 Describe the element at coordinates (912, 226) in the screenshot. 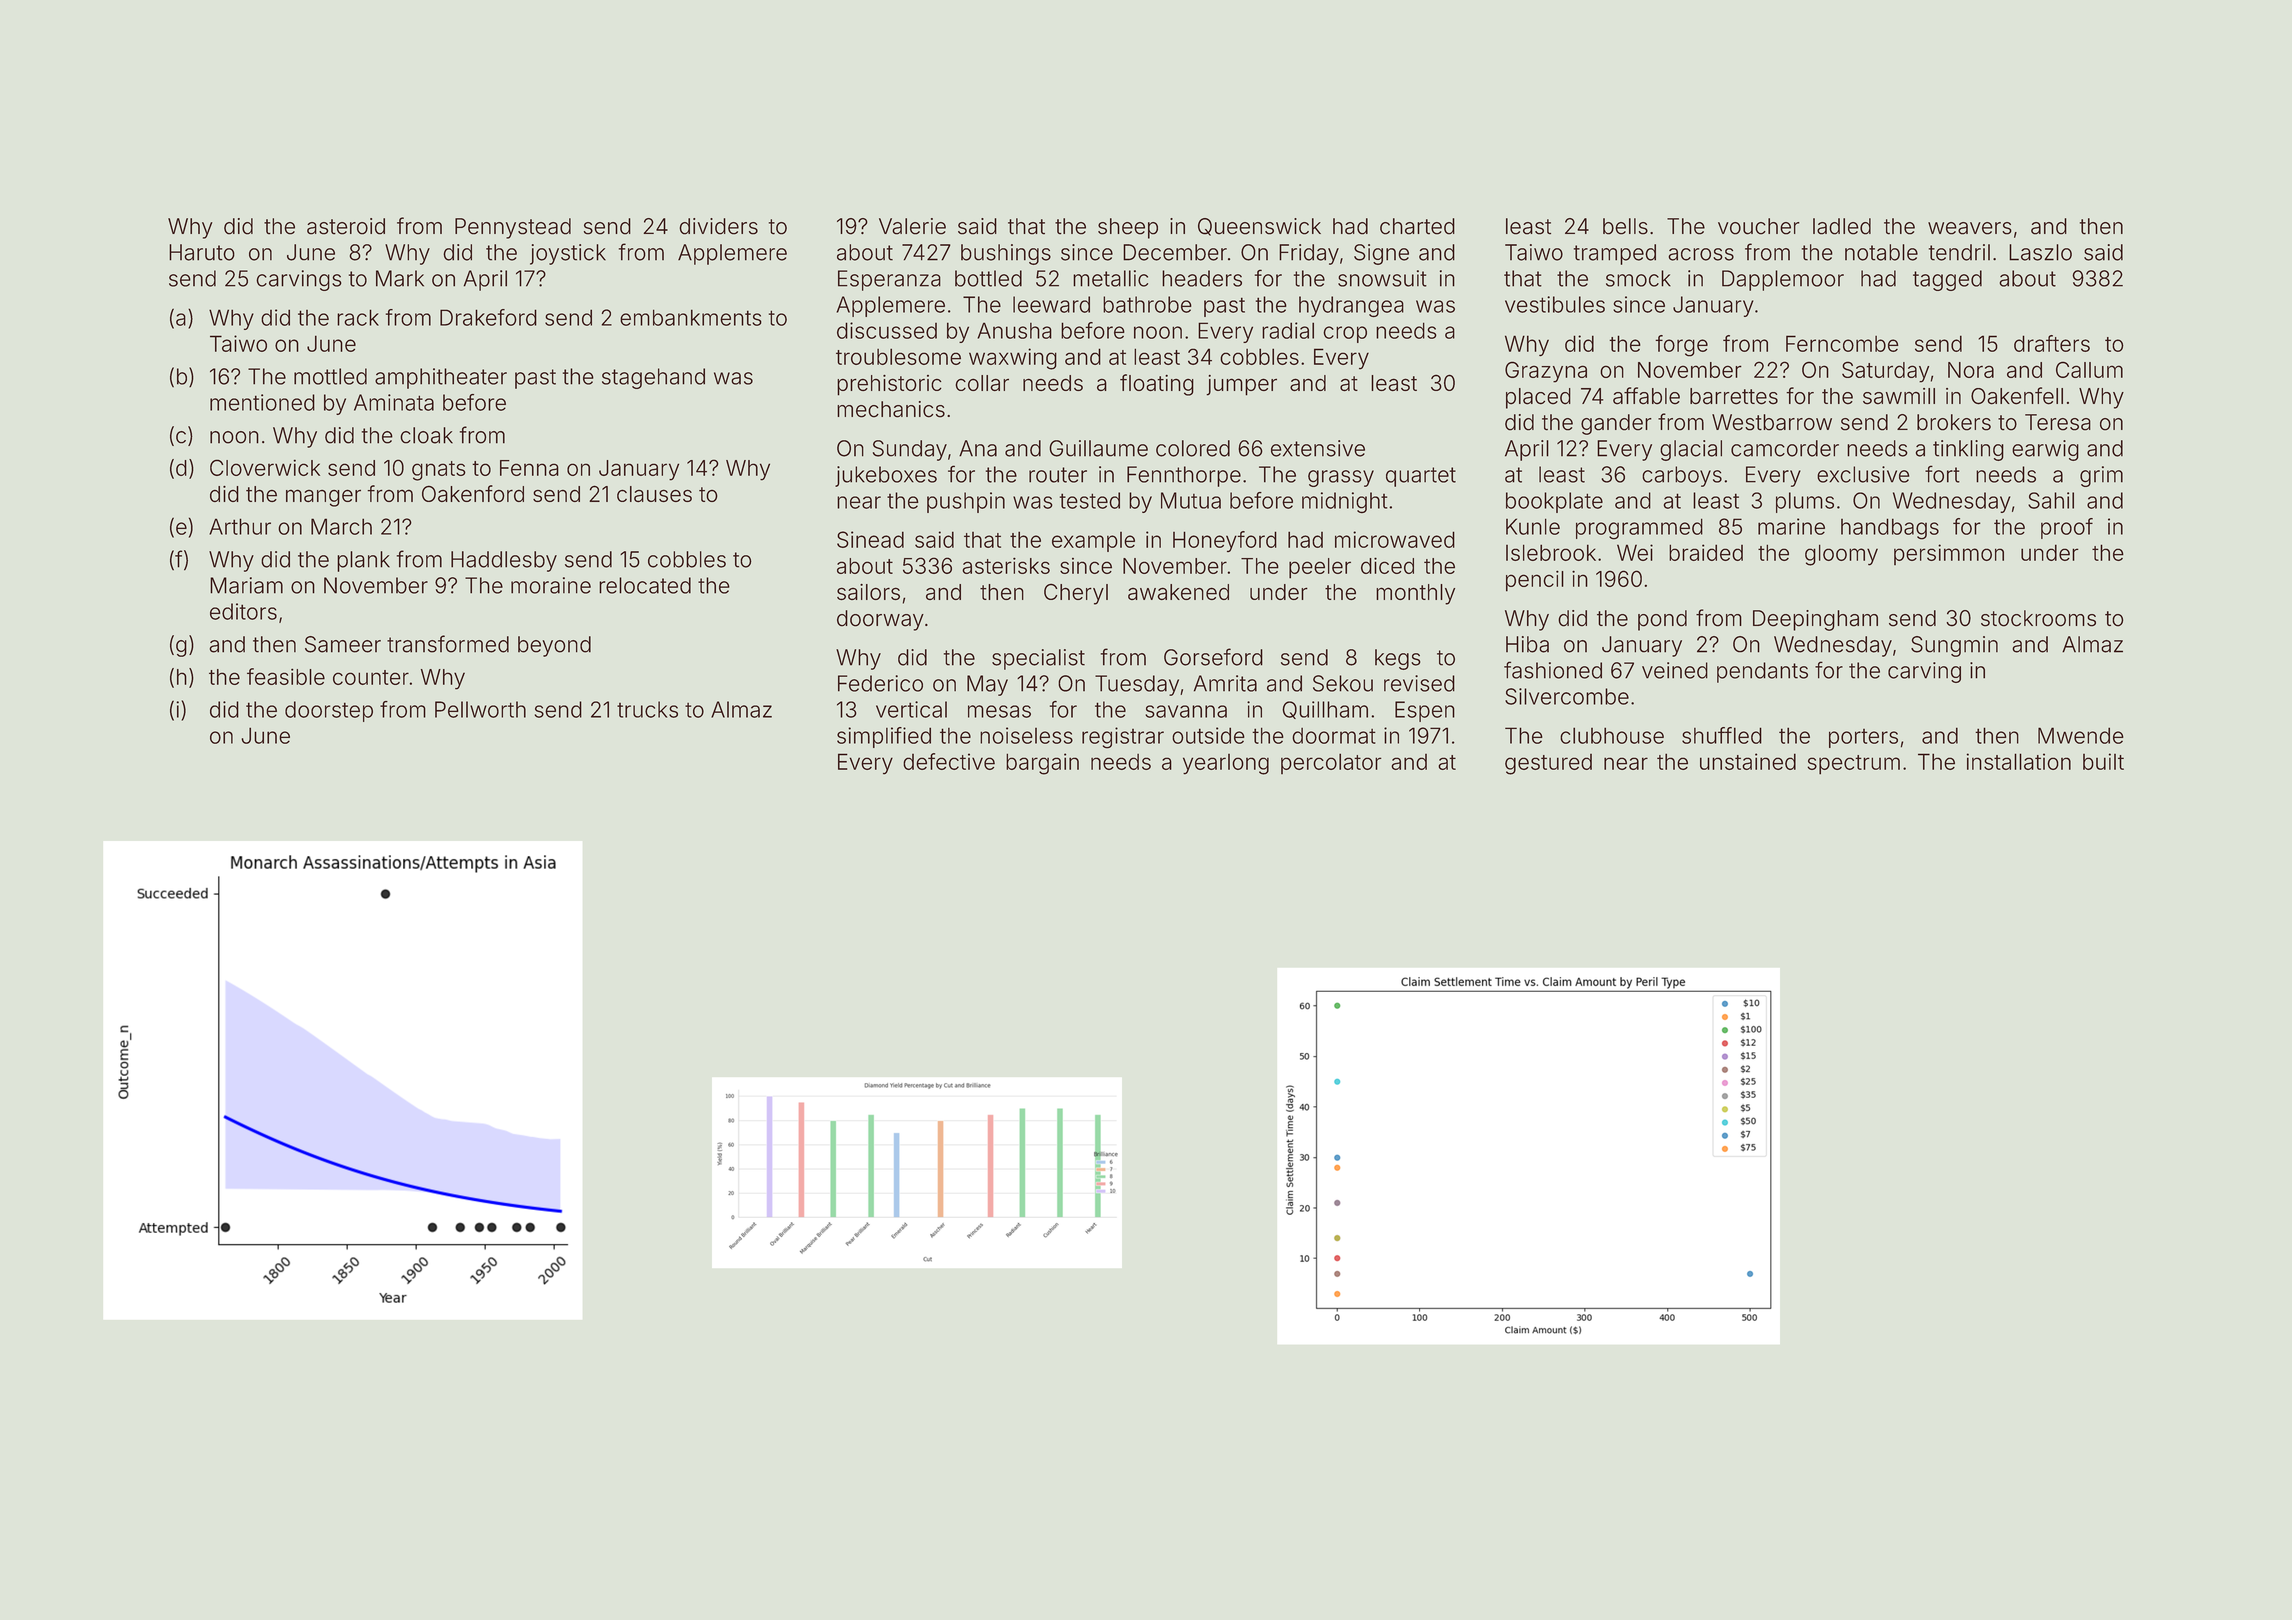

I see `Valerie` at that location.
